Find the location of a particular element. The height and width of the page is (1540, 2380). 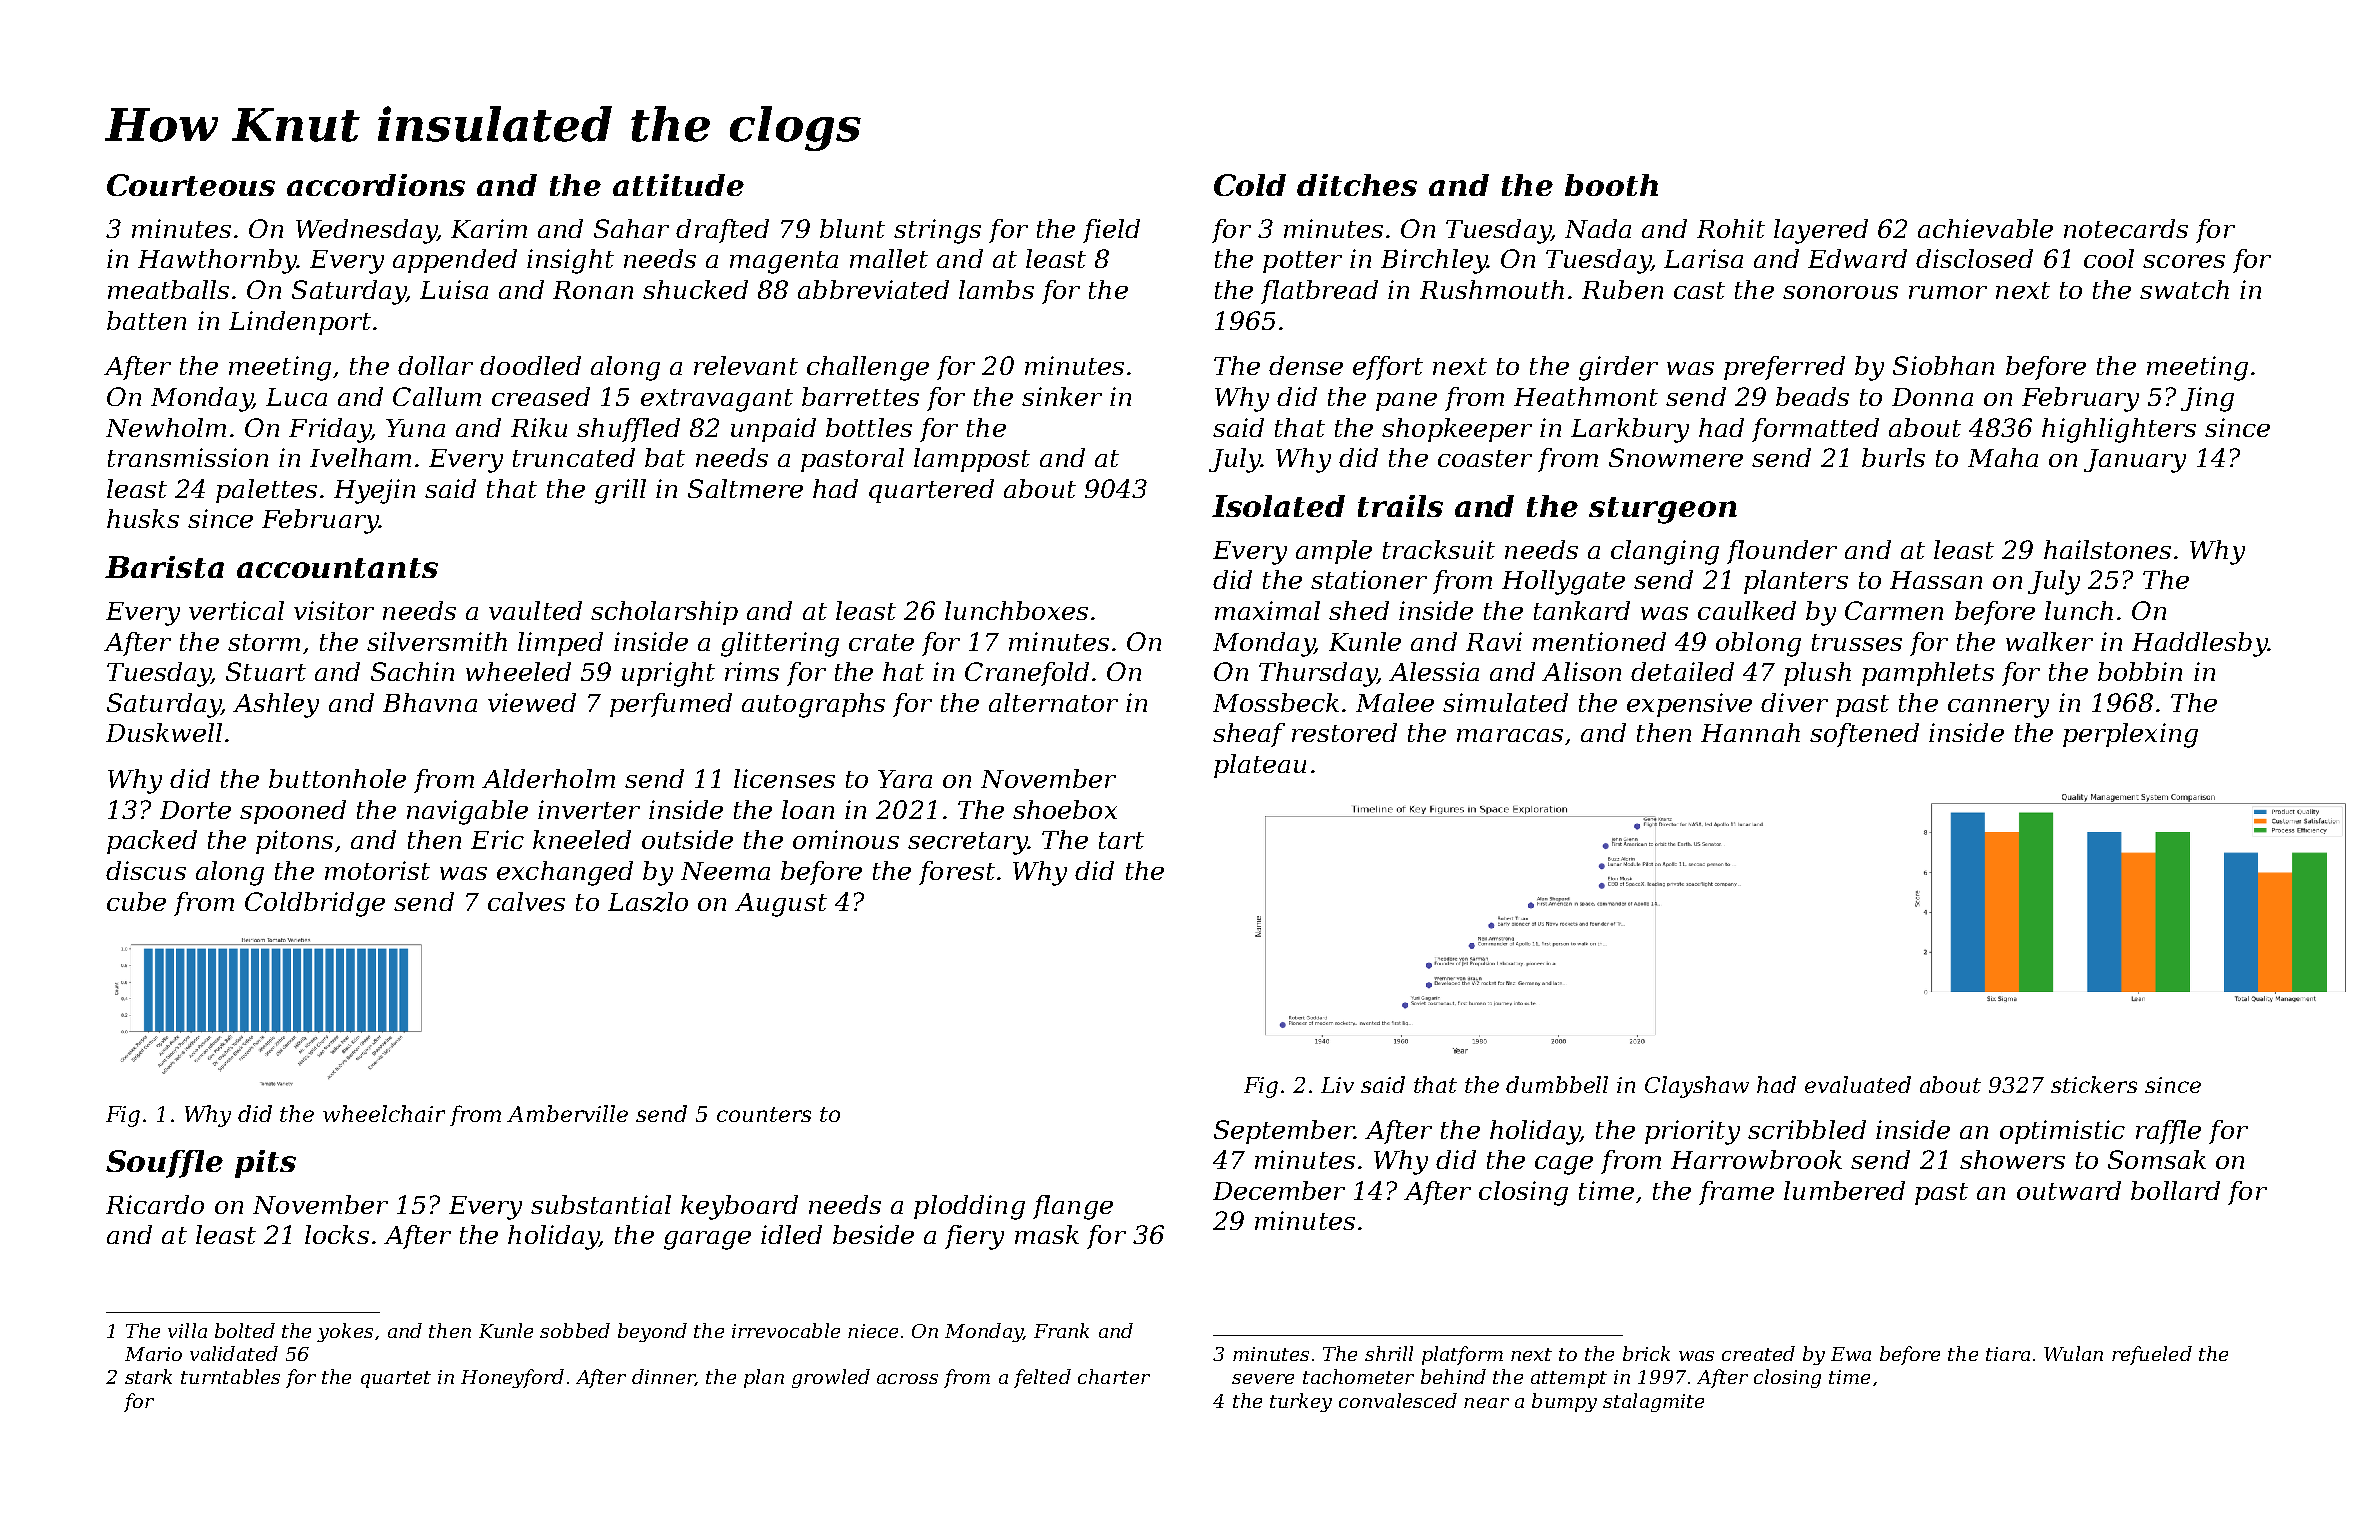

quartet is located at coordinates (396, 1379).
